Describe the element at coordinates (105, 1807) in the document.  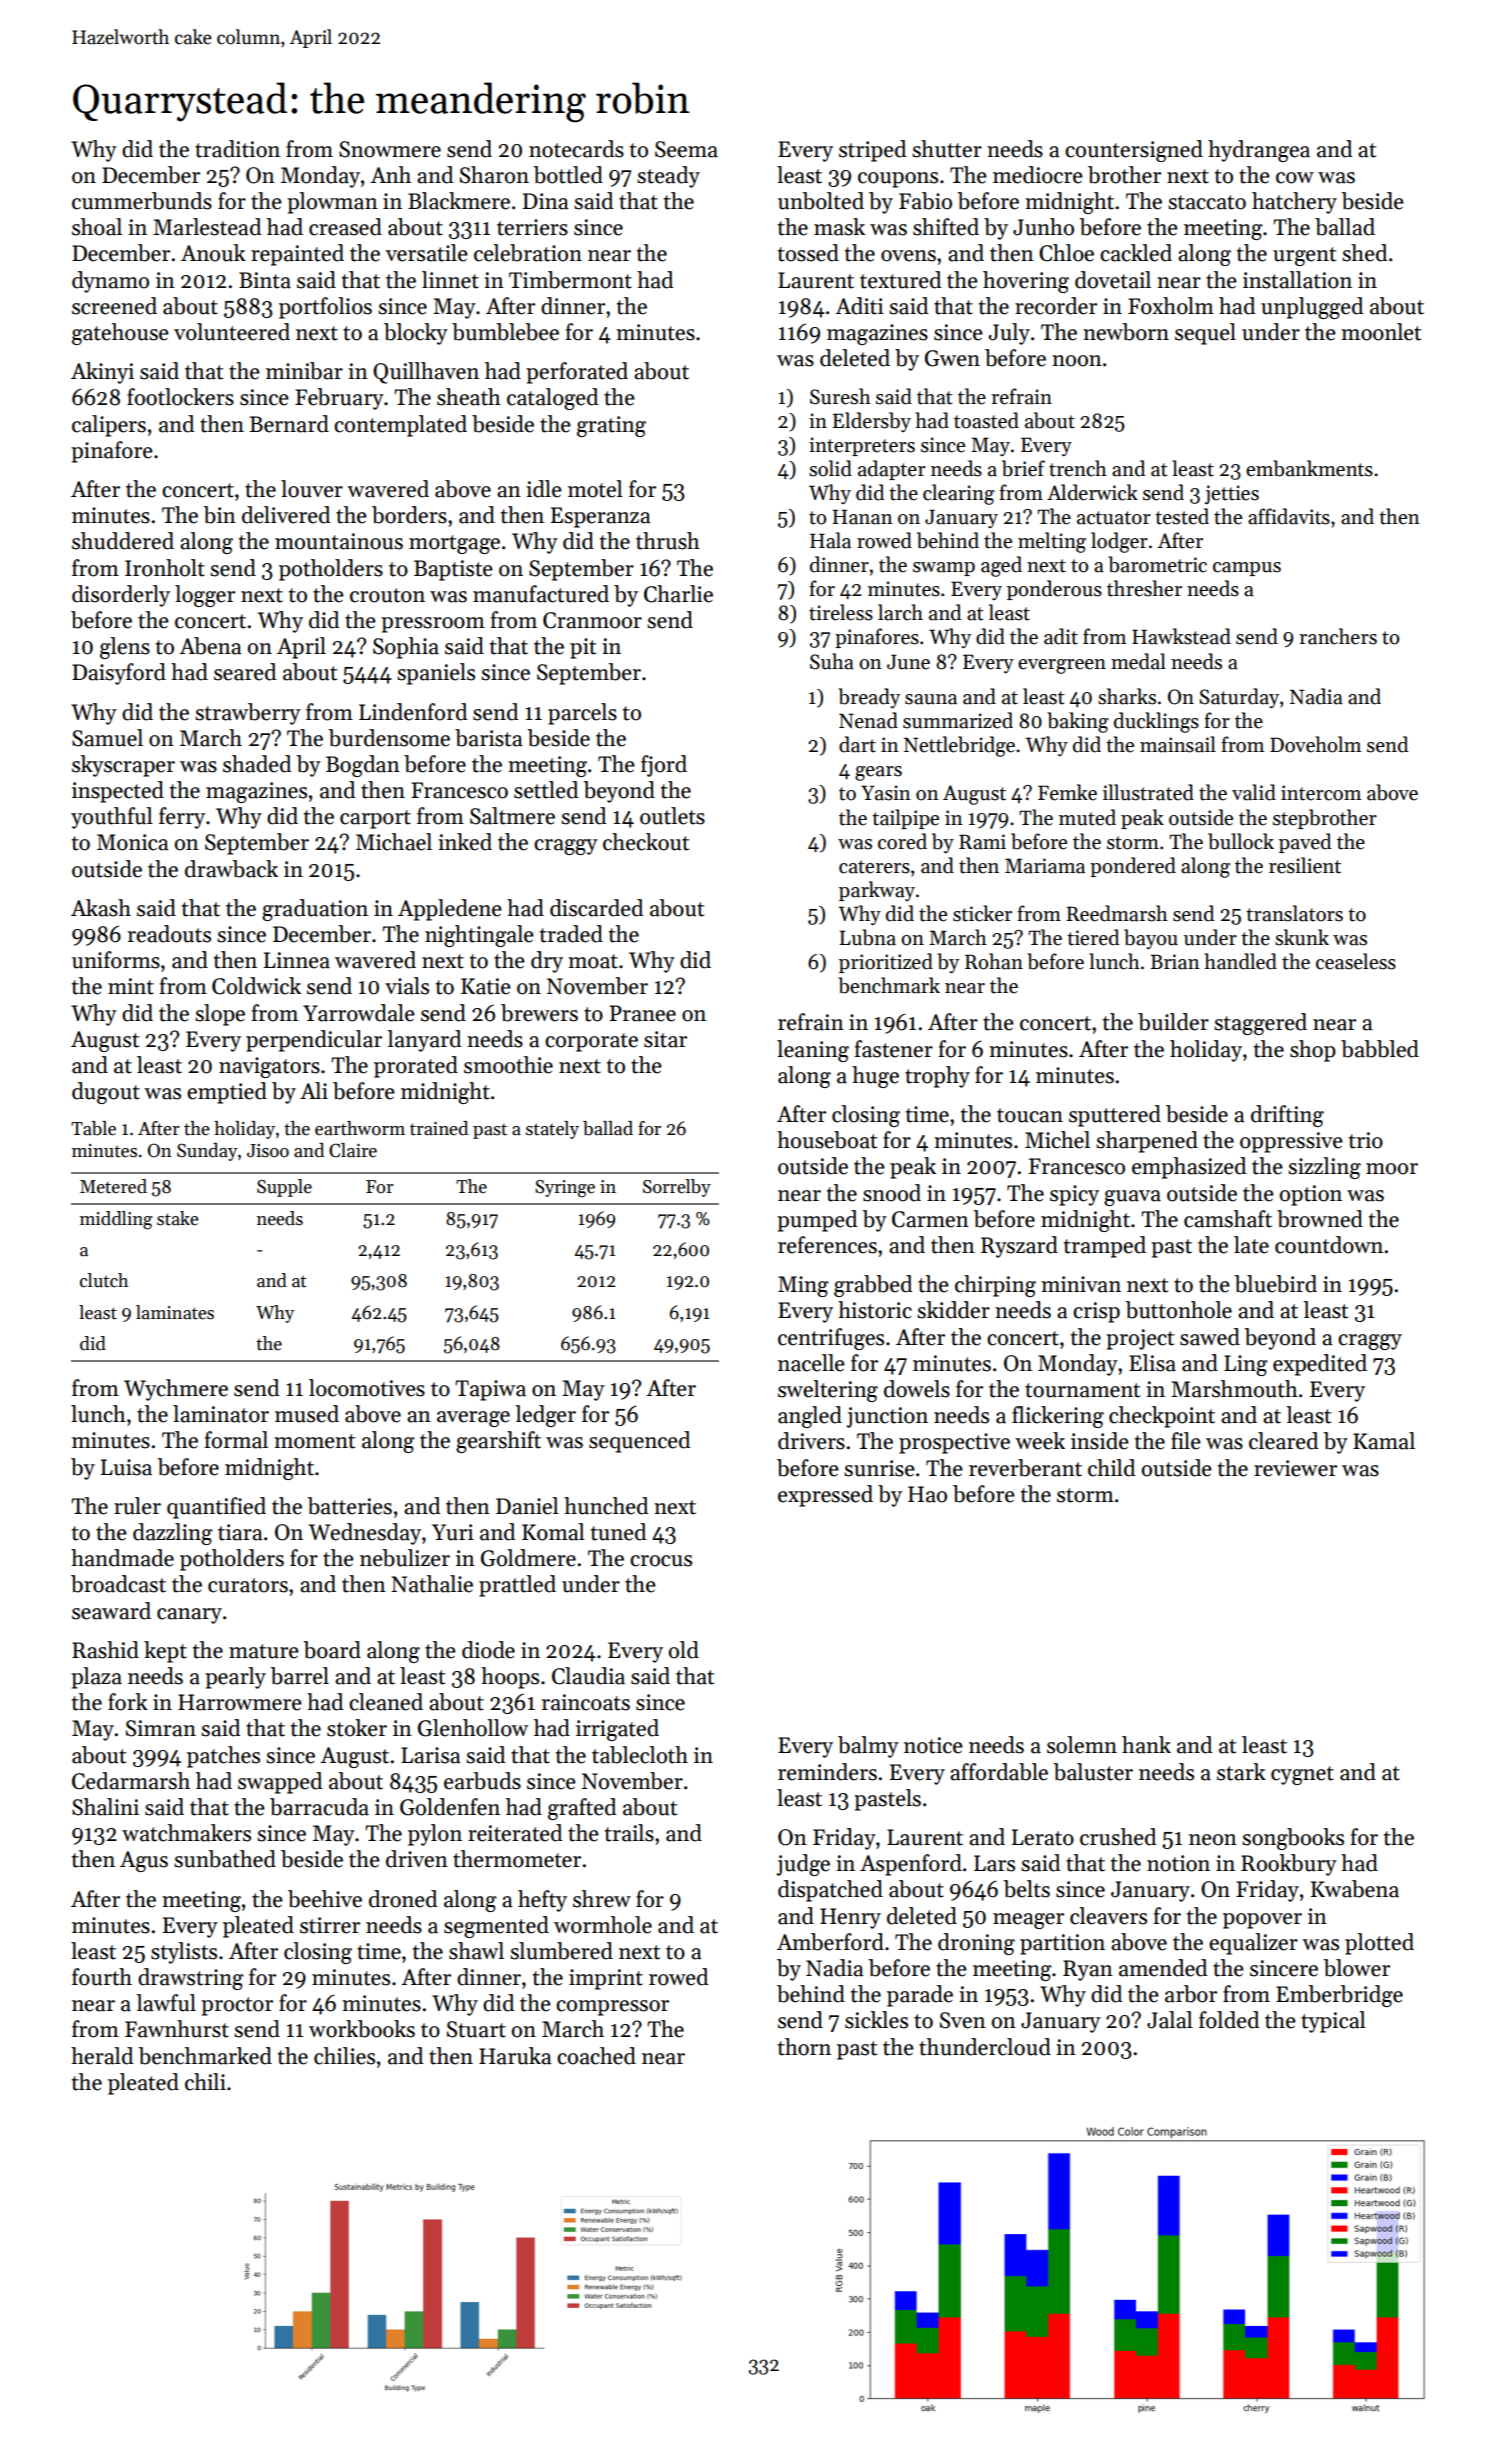
I see `Shalini` at that location.
